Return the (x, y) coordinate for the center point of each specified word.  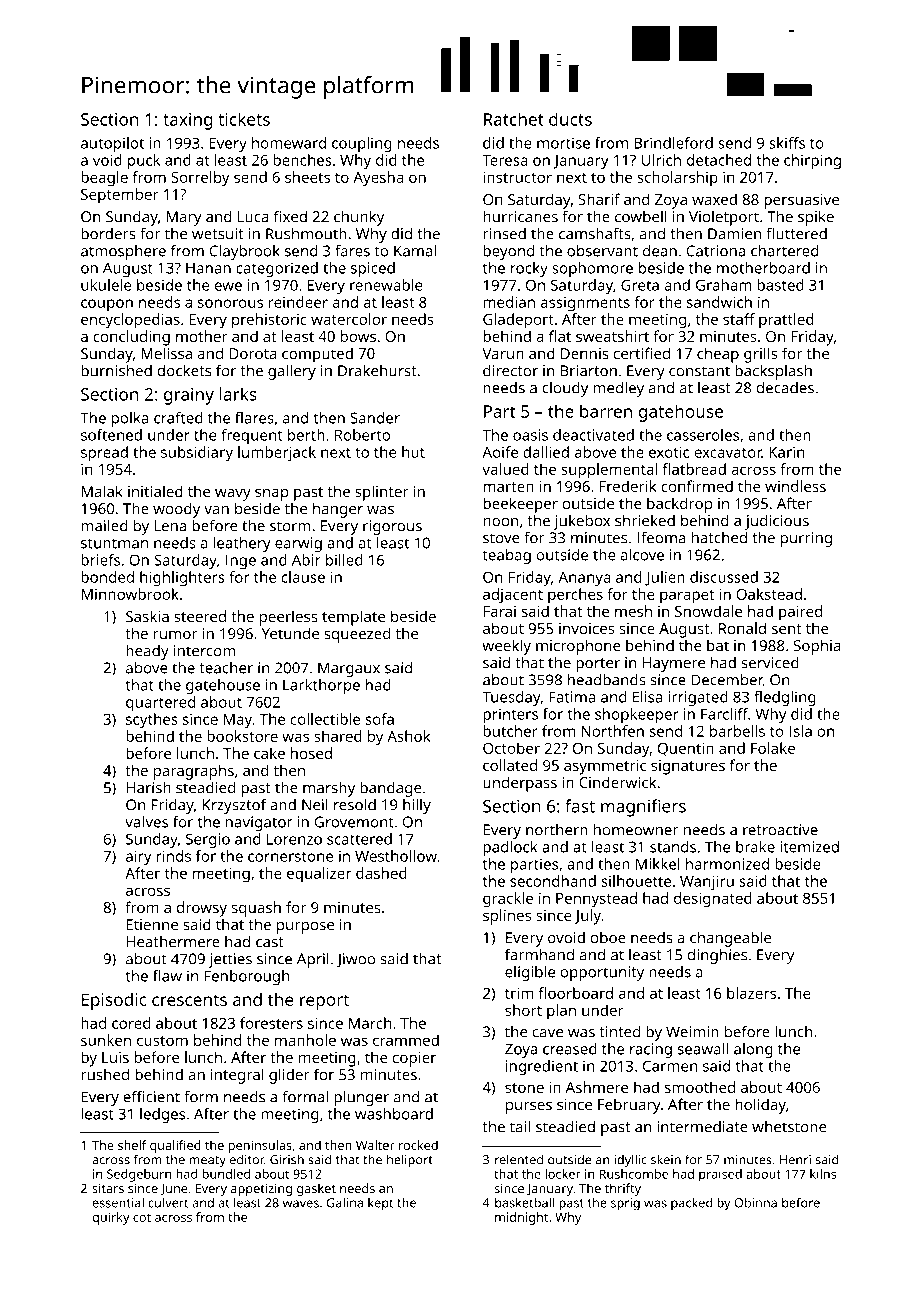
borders (108, 234)
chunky (359, 218)
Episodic (114, 1001)
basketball (525, 1202)
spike (816, 218)
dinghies (717, 956)
